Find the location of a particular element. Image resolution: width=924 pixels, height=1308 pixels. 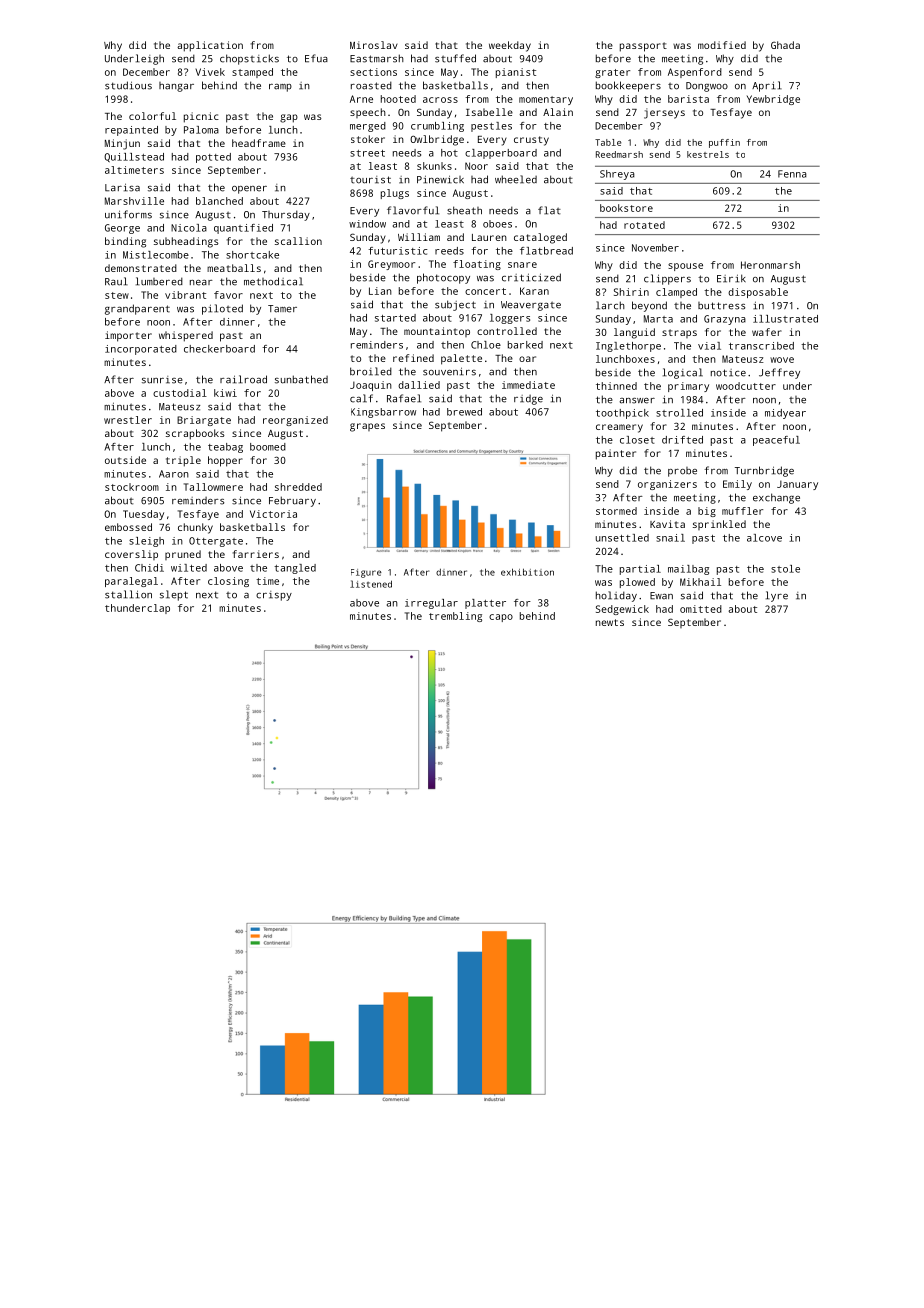

Marta is located at coordinates (658, 319).
